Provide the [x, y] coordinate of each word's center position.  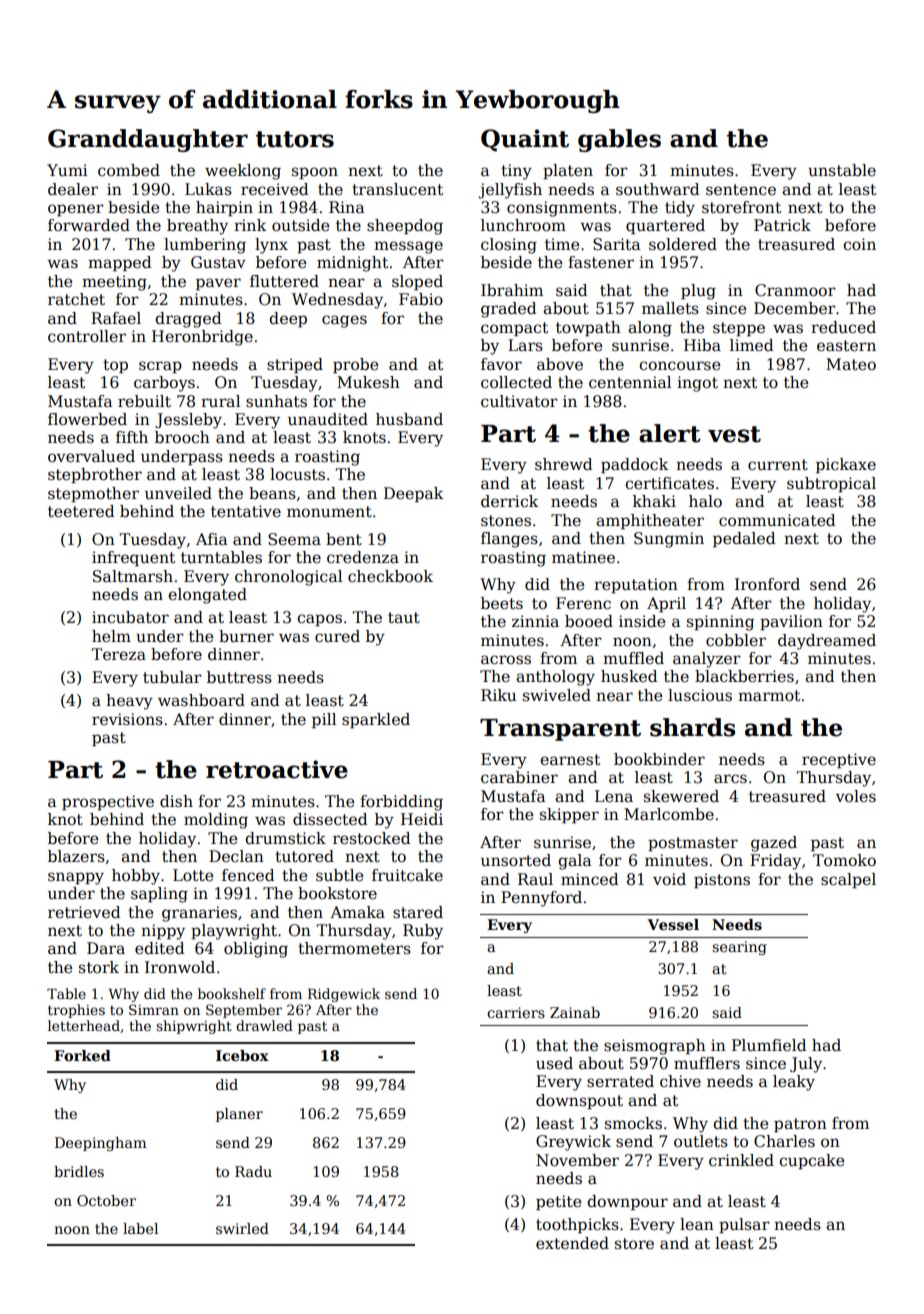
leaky [794, 1083]
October [106, 1200]
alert [670, 433]
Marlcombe [669, 814]
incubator [130, 617]
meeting [114, 283]
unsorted [516, 860]
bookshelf [232, 993]
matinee [583, 557]
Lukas [208, 189]
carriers [516, 1012]
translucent [397, 189]
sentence [741, 190]
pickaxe [846, 465]
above [560, 364]
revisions [127, 719]
